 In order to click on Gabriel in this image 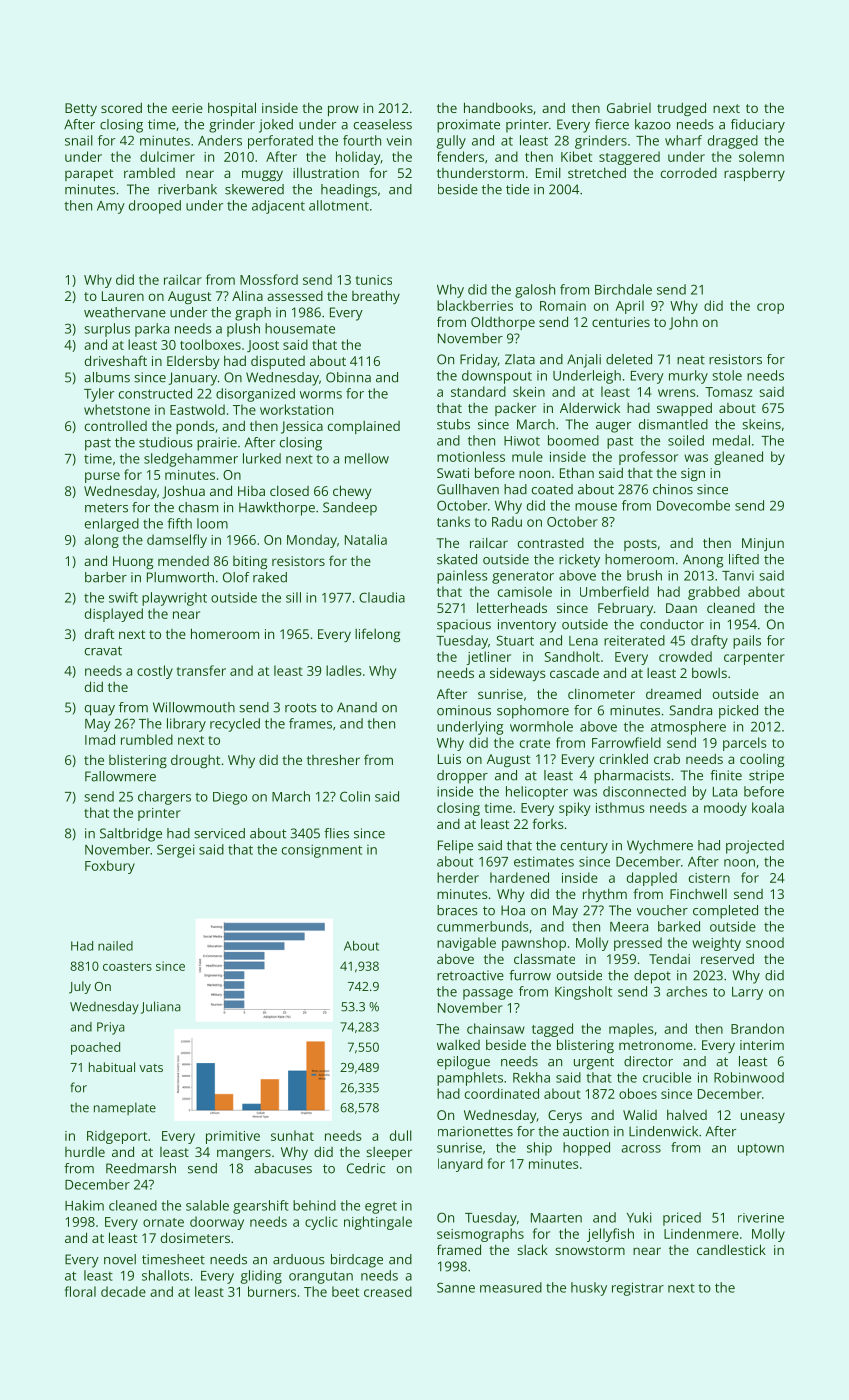, I will do `click(629, 108)`.
